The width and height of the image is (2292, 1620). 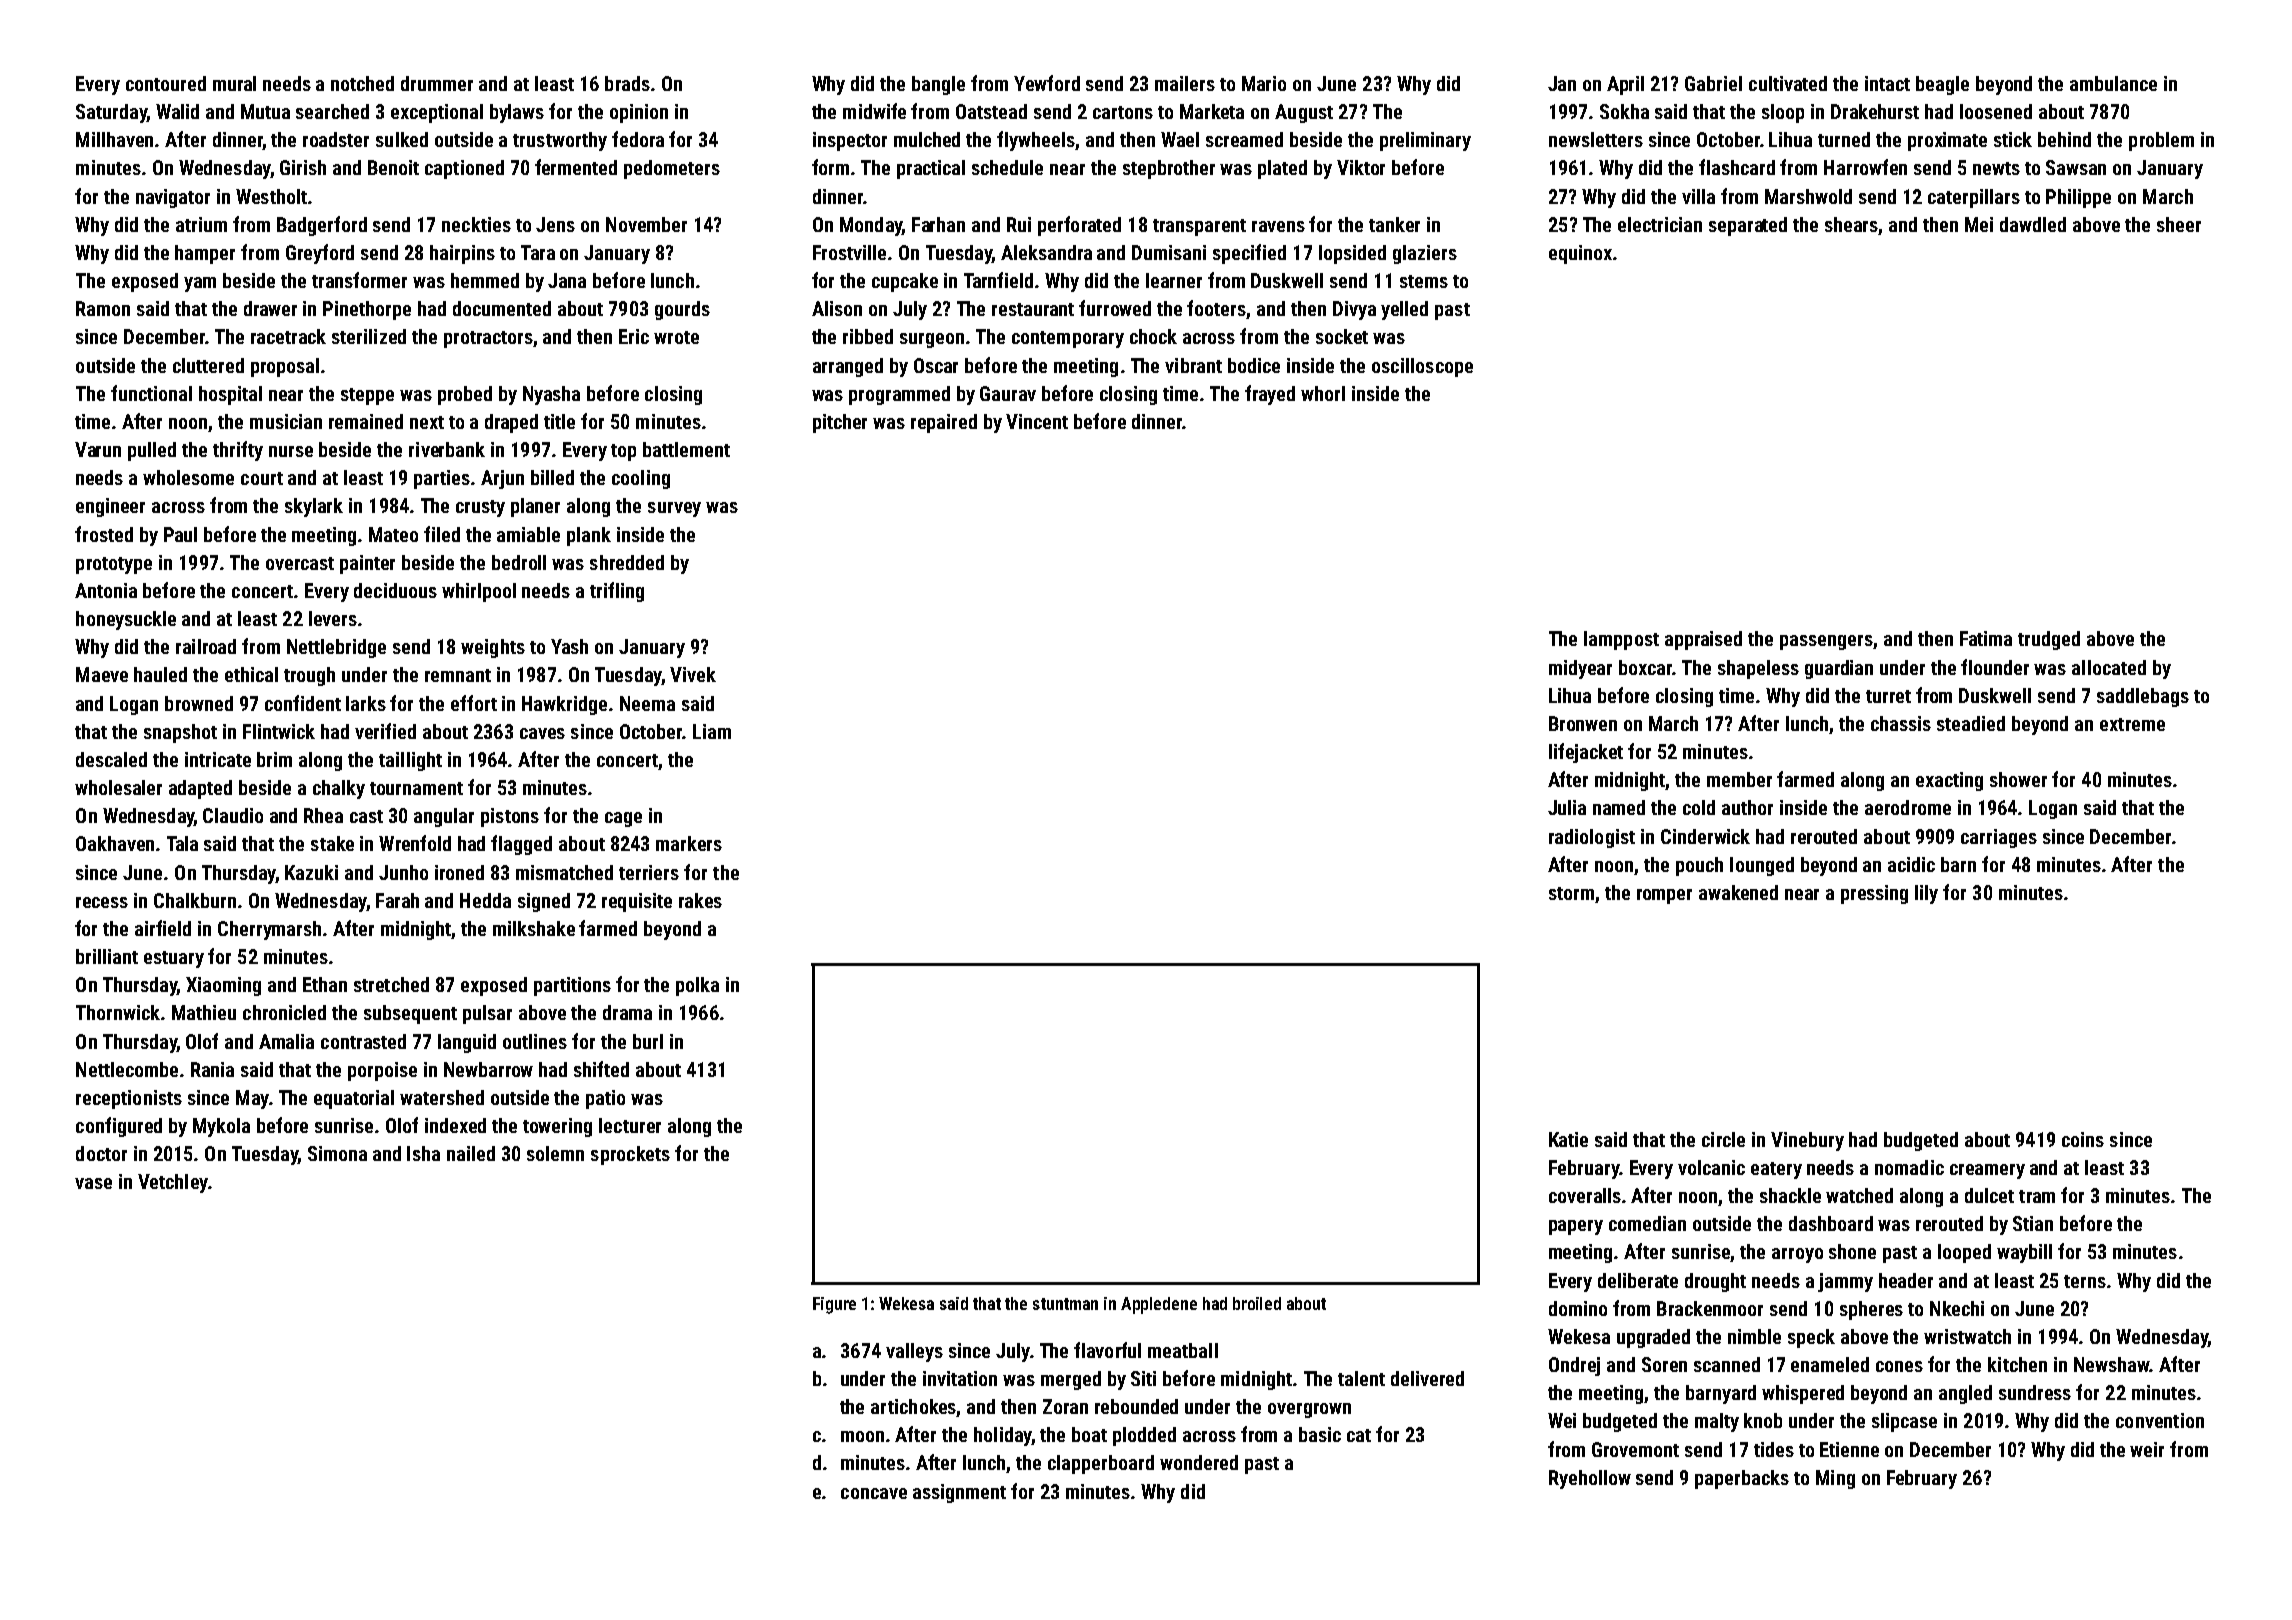 What do you see at coordinates (337, 1153) in the image?
I see `Simona` at bounding box center [337, 1153].
